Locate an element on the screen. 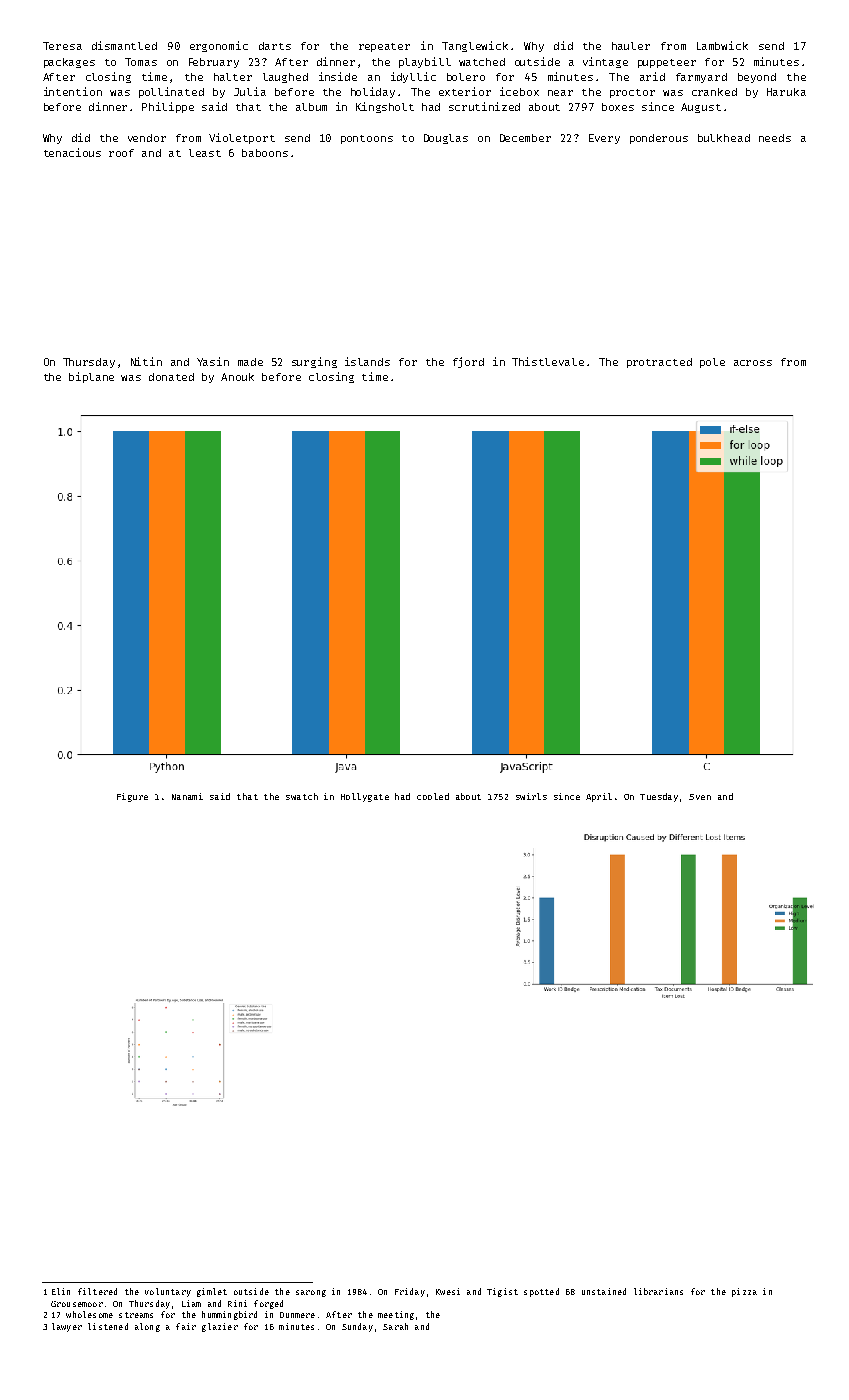  fjord is located at coordinates (468, 362).
